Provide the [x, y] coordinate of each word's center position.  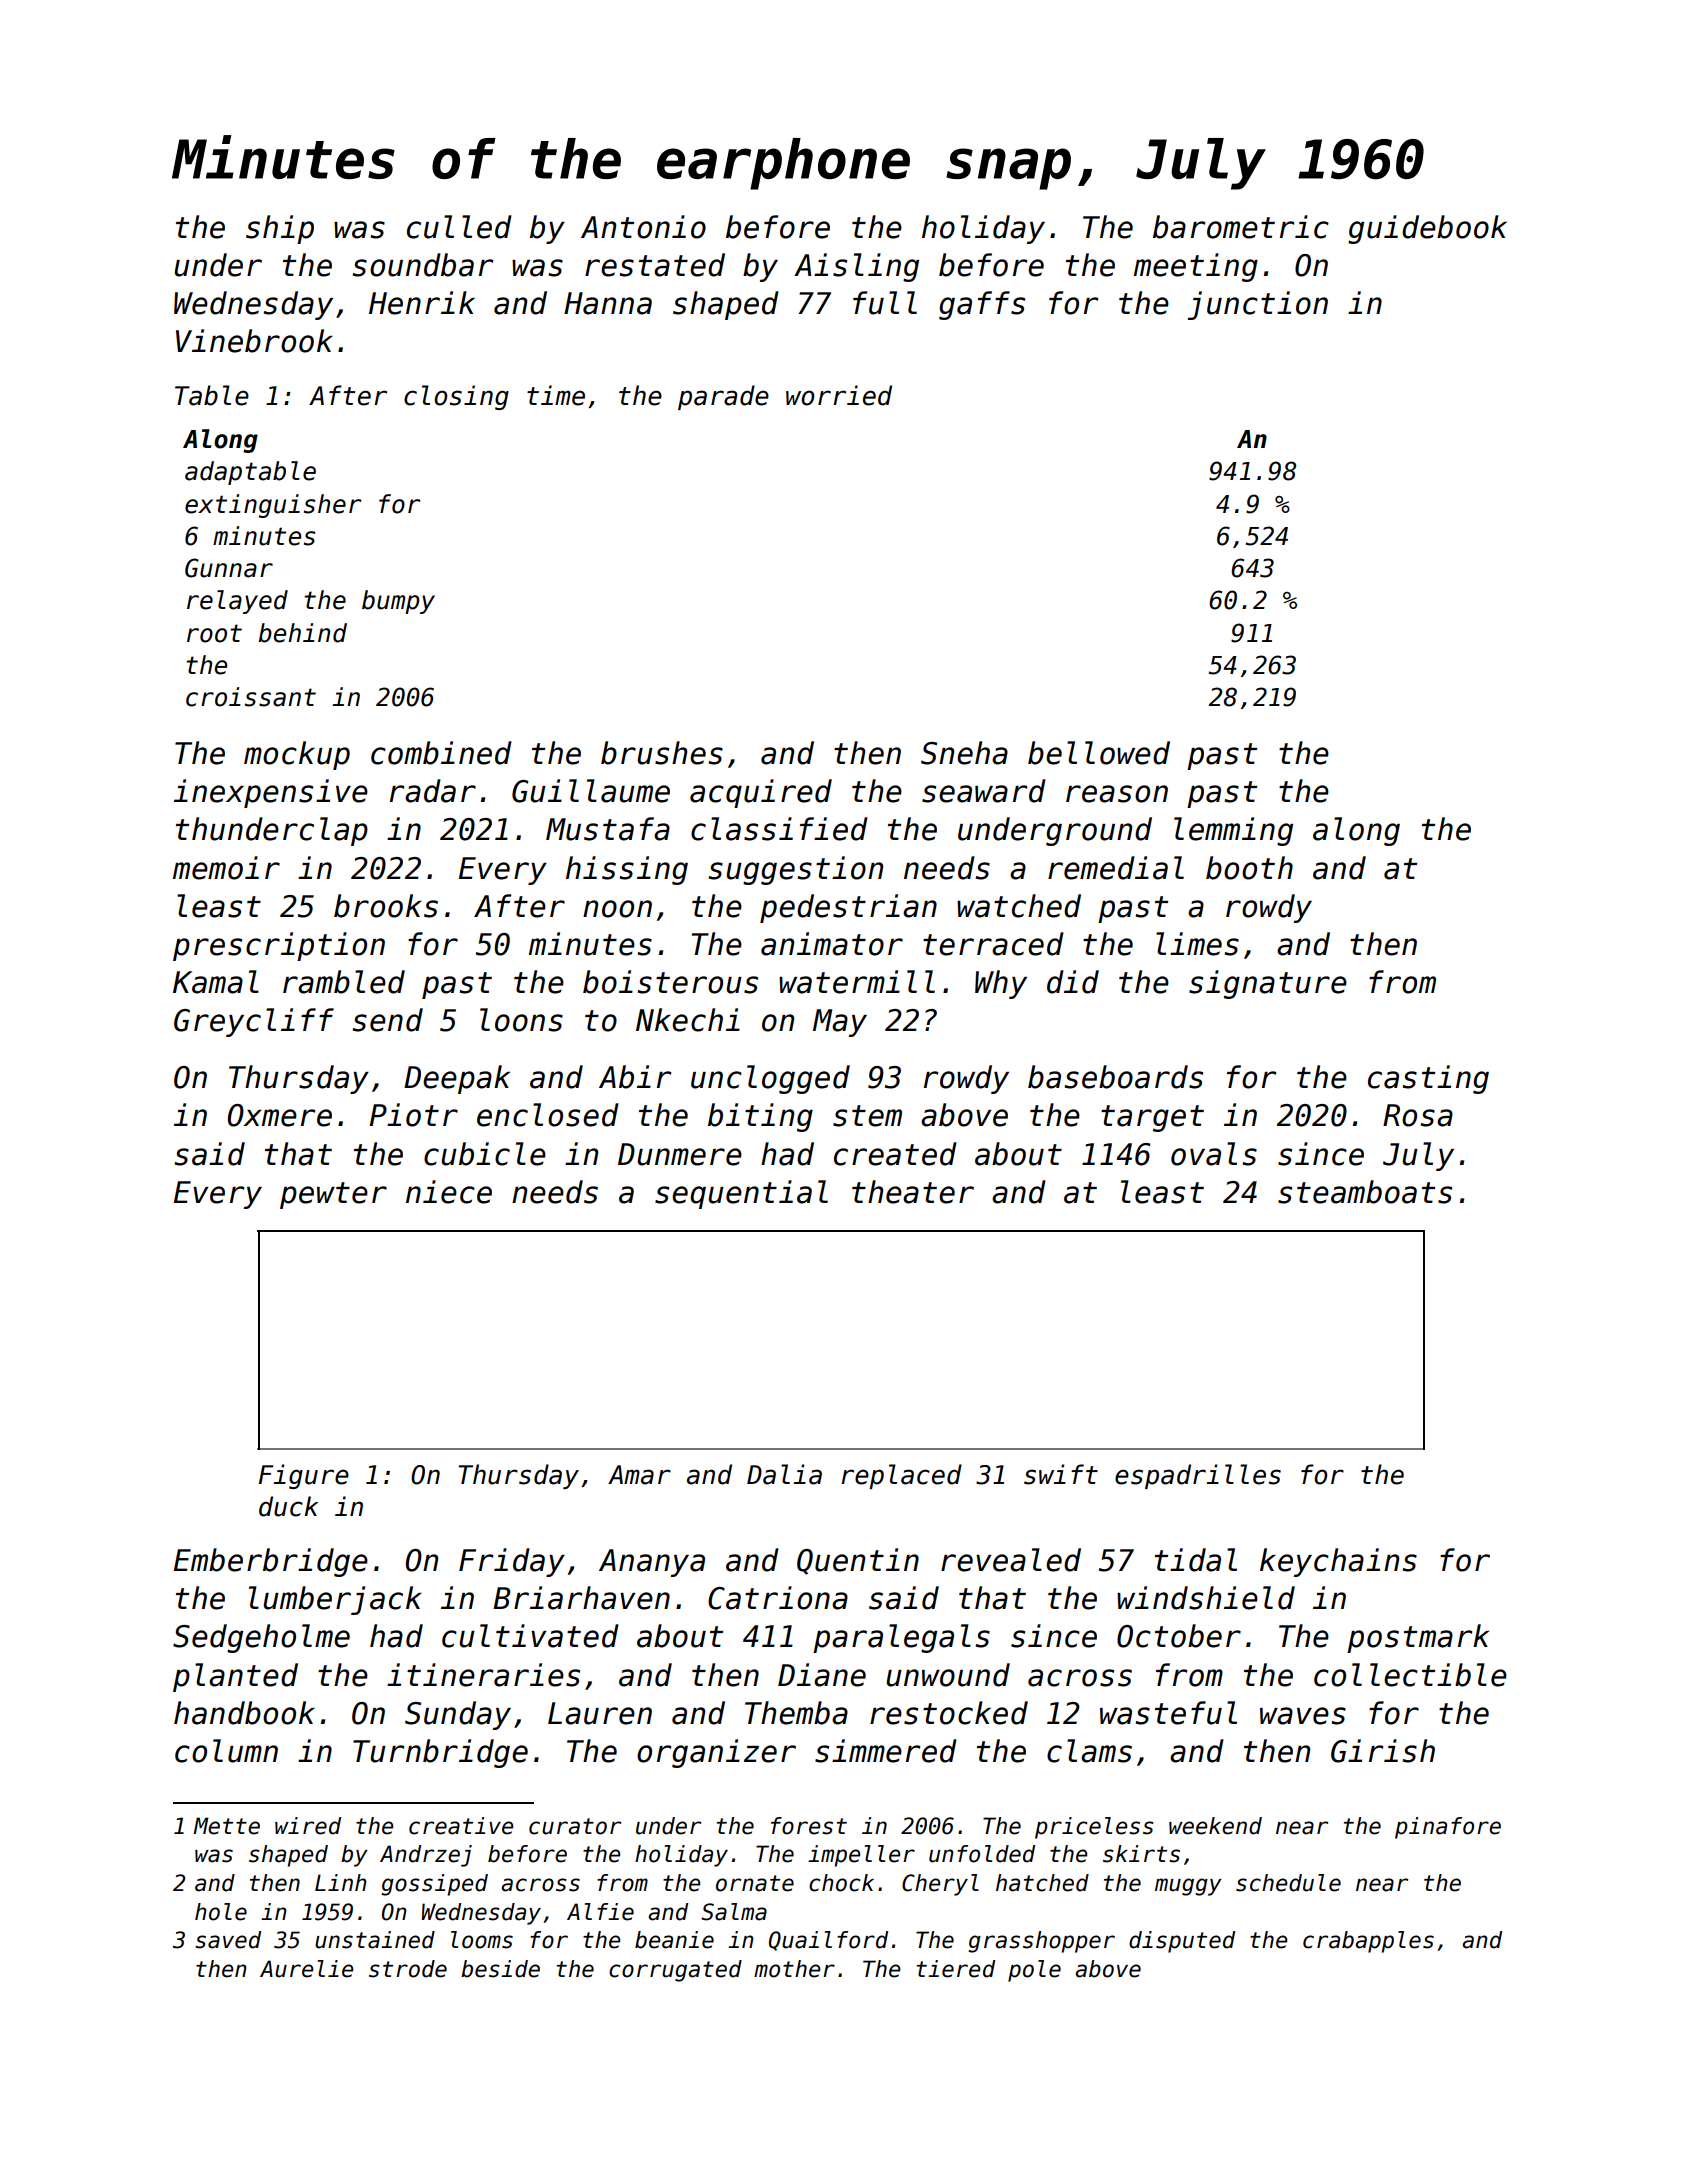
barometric [1241, 227]
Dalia [784, 1474]
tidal [1196, 1560]
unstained [375, 1940]
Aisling [856, 267]
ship [280, 229]
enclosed [548, 1115]
